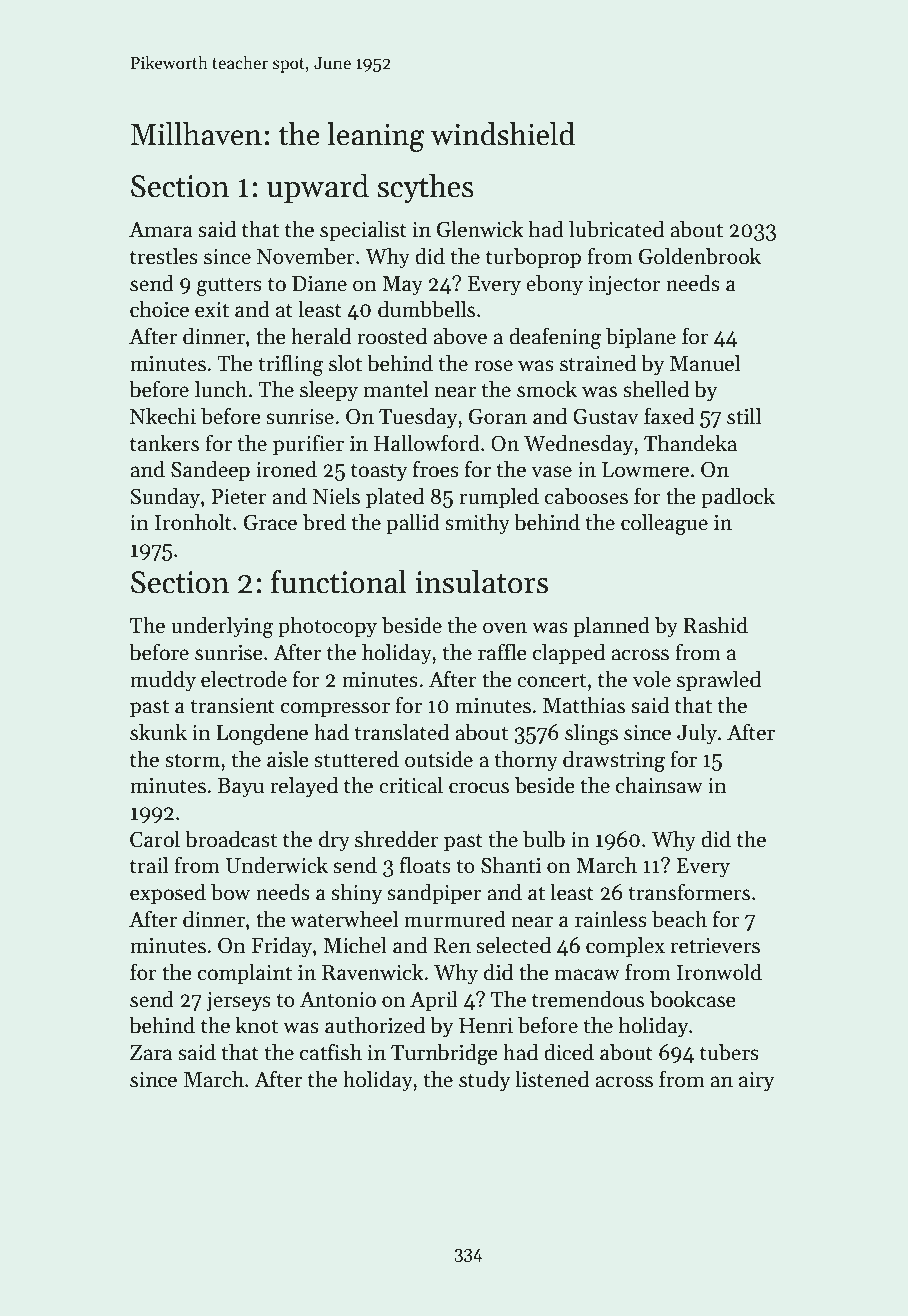 This image has width=908, height=1316. I want to click on Underwick, so click(277, 865).
